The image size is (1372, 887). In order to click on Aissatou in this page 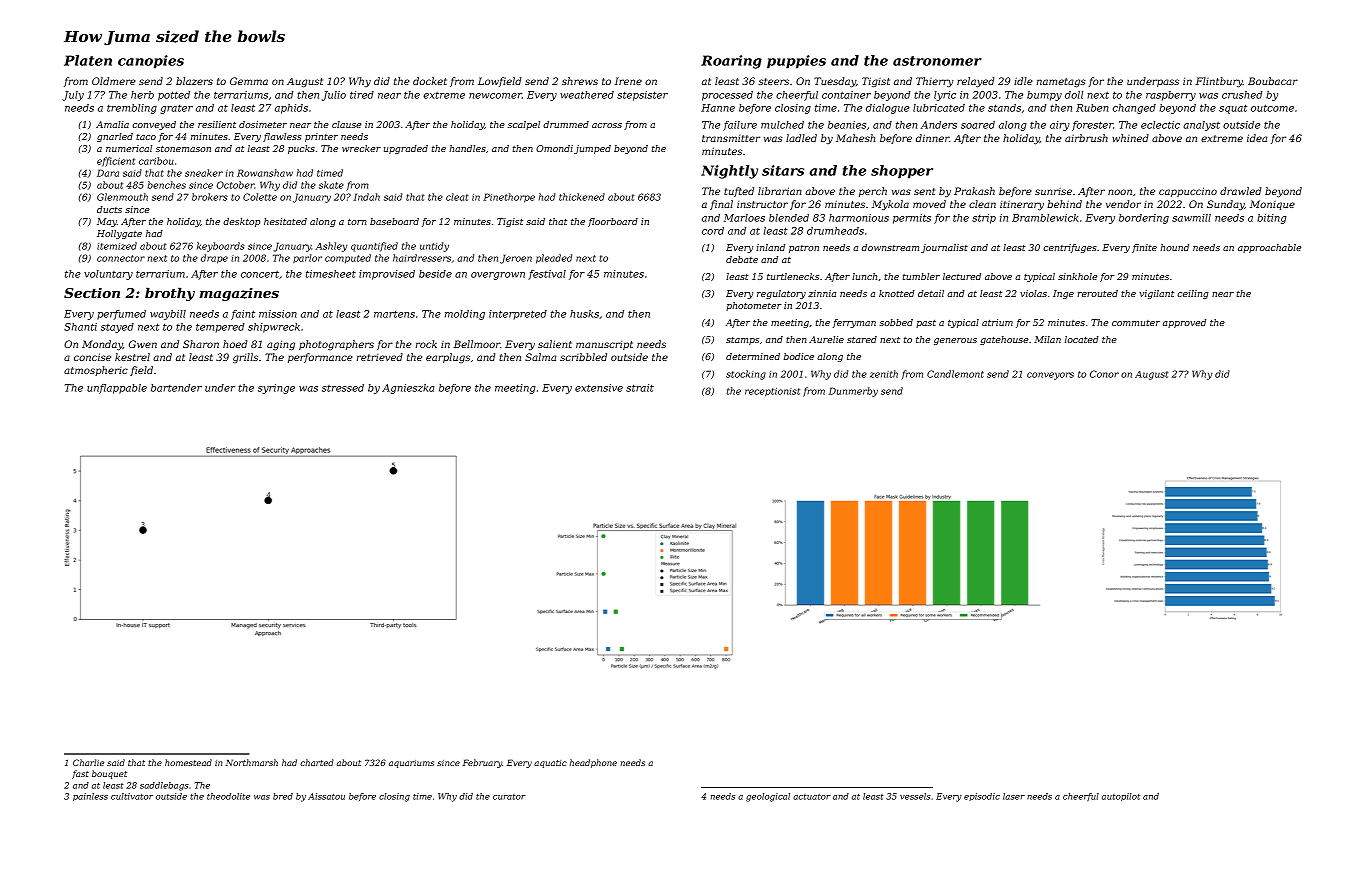, I will do `click(326, 796)`.
